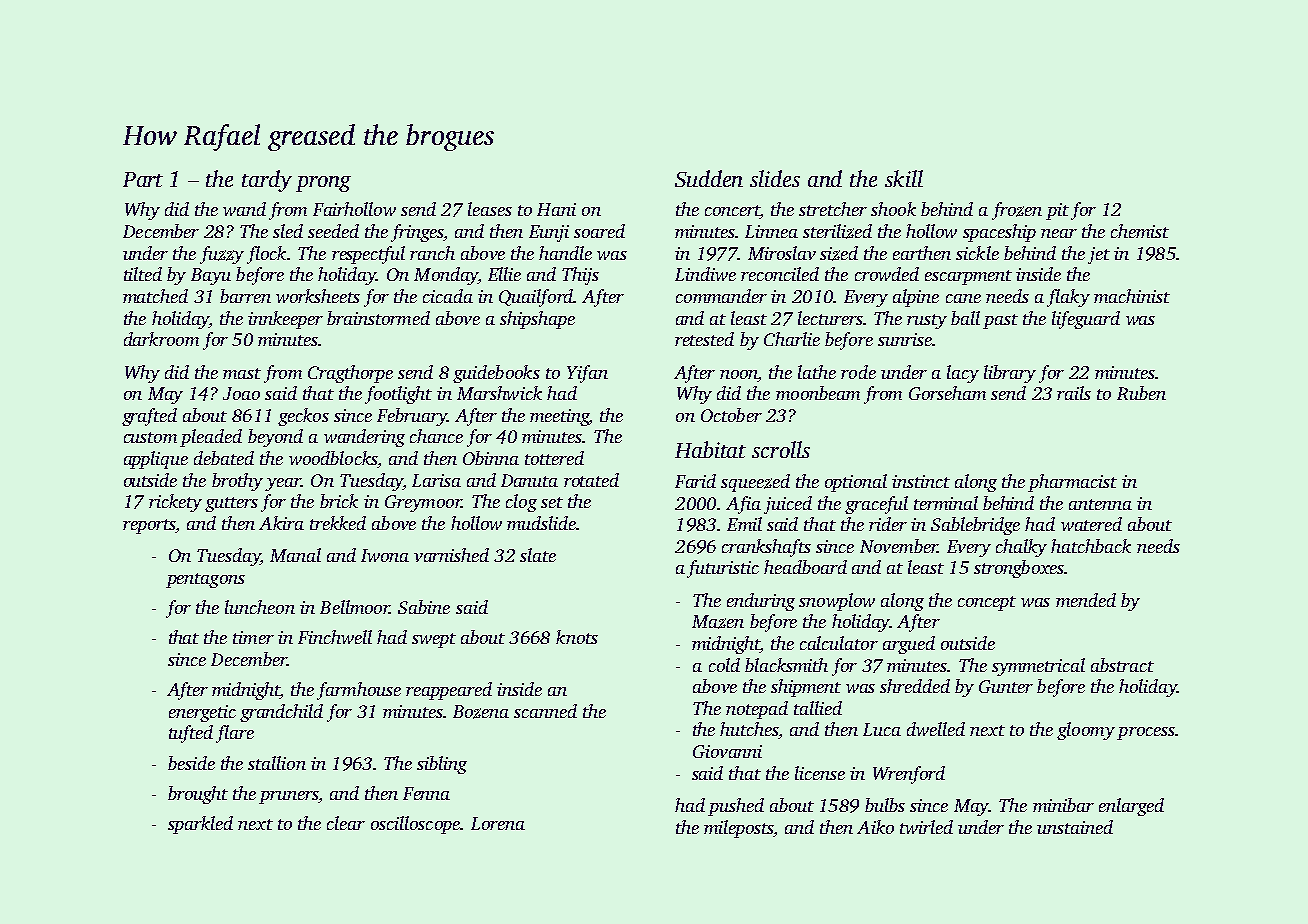 Image resolution: width=1308 pixels, height=924 pixels. I want to click on Part, so click(143, 179).
